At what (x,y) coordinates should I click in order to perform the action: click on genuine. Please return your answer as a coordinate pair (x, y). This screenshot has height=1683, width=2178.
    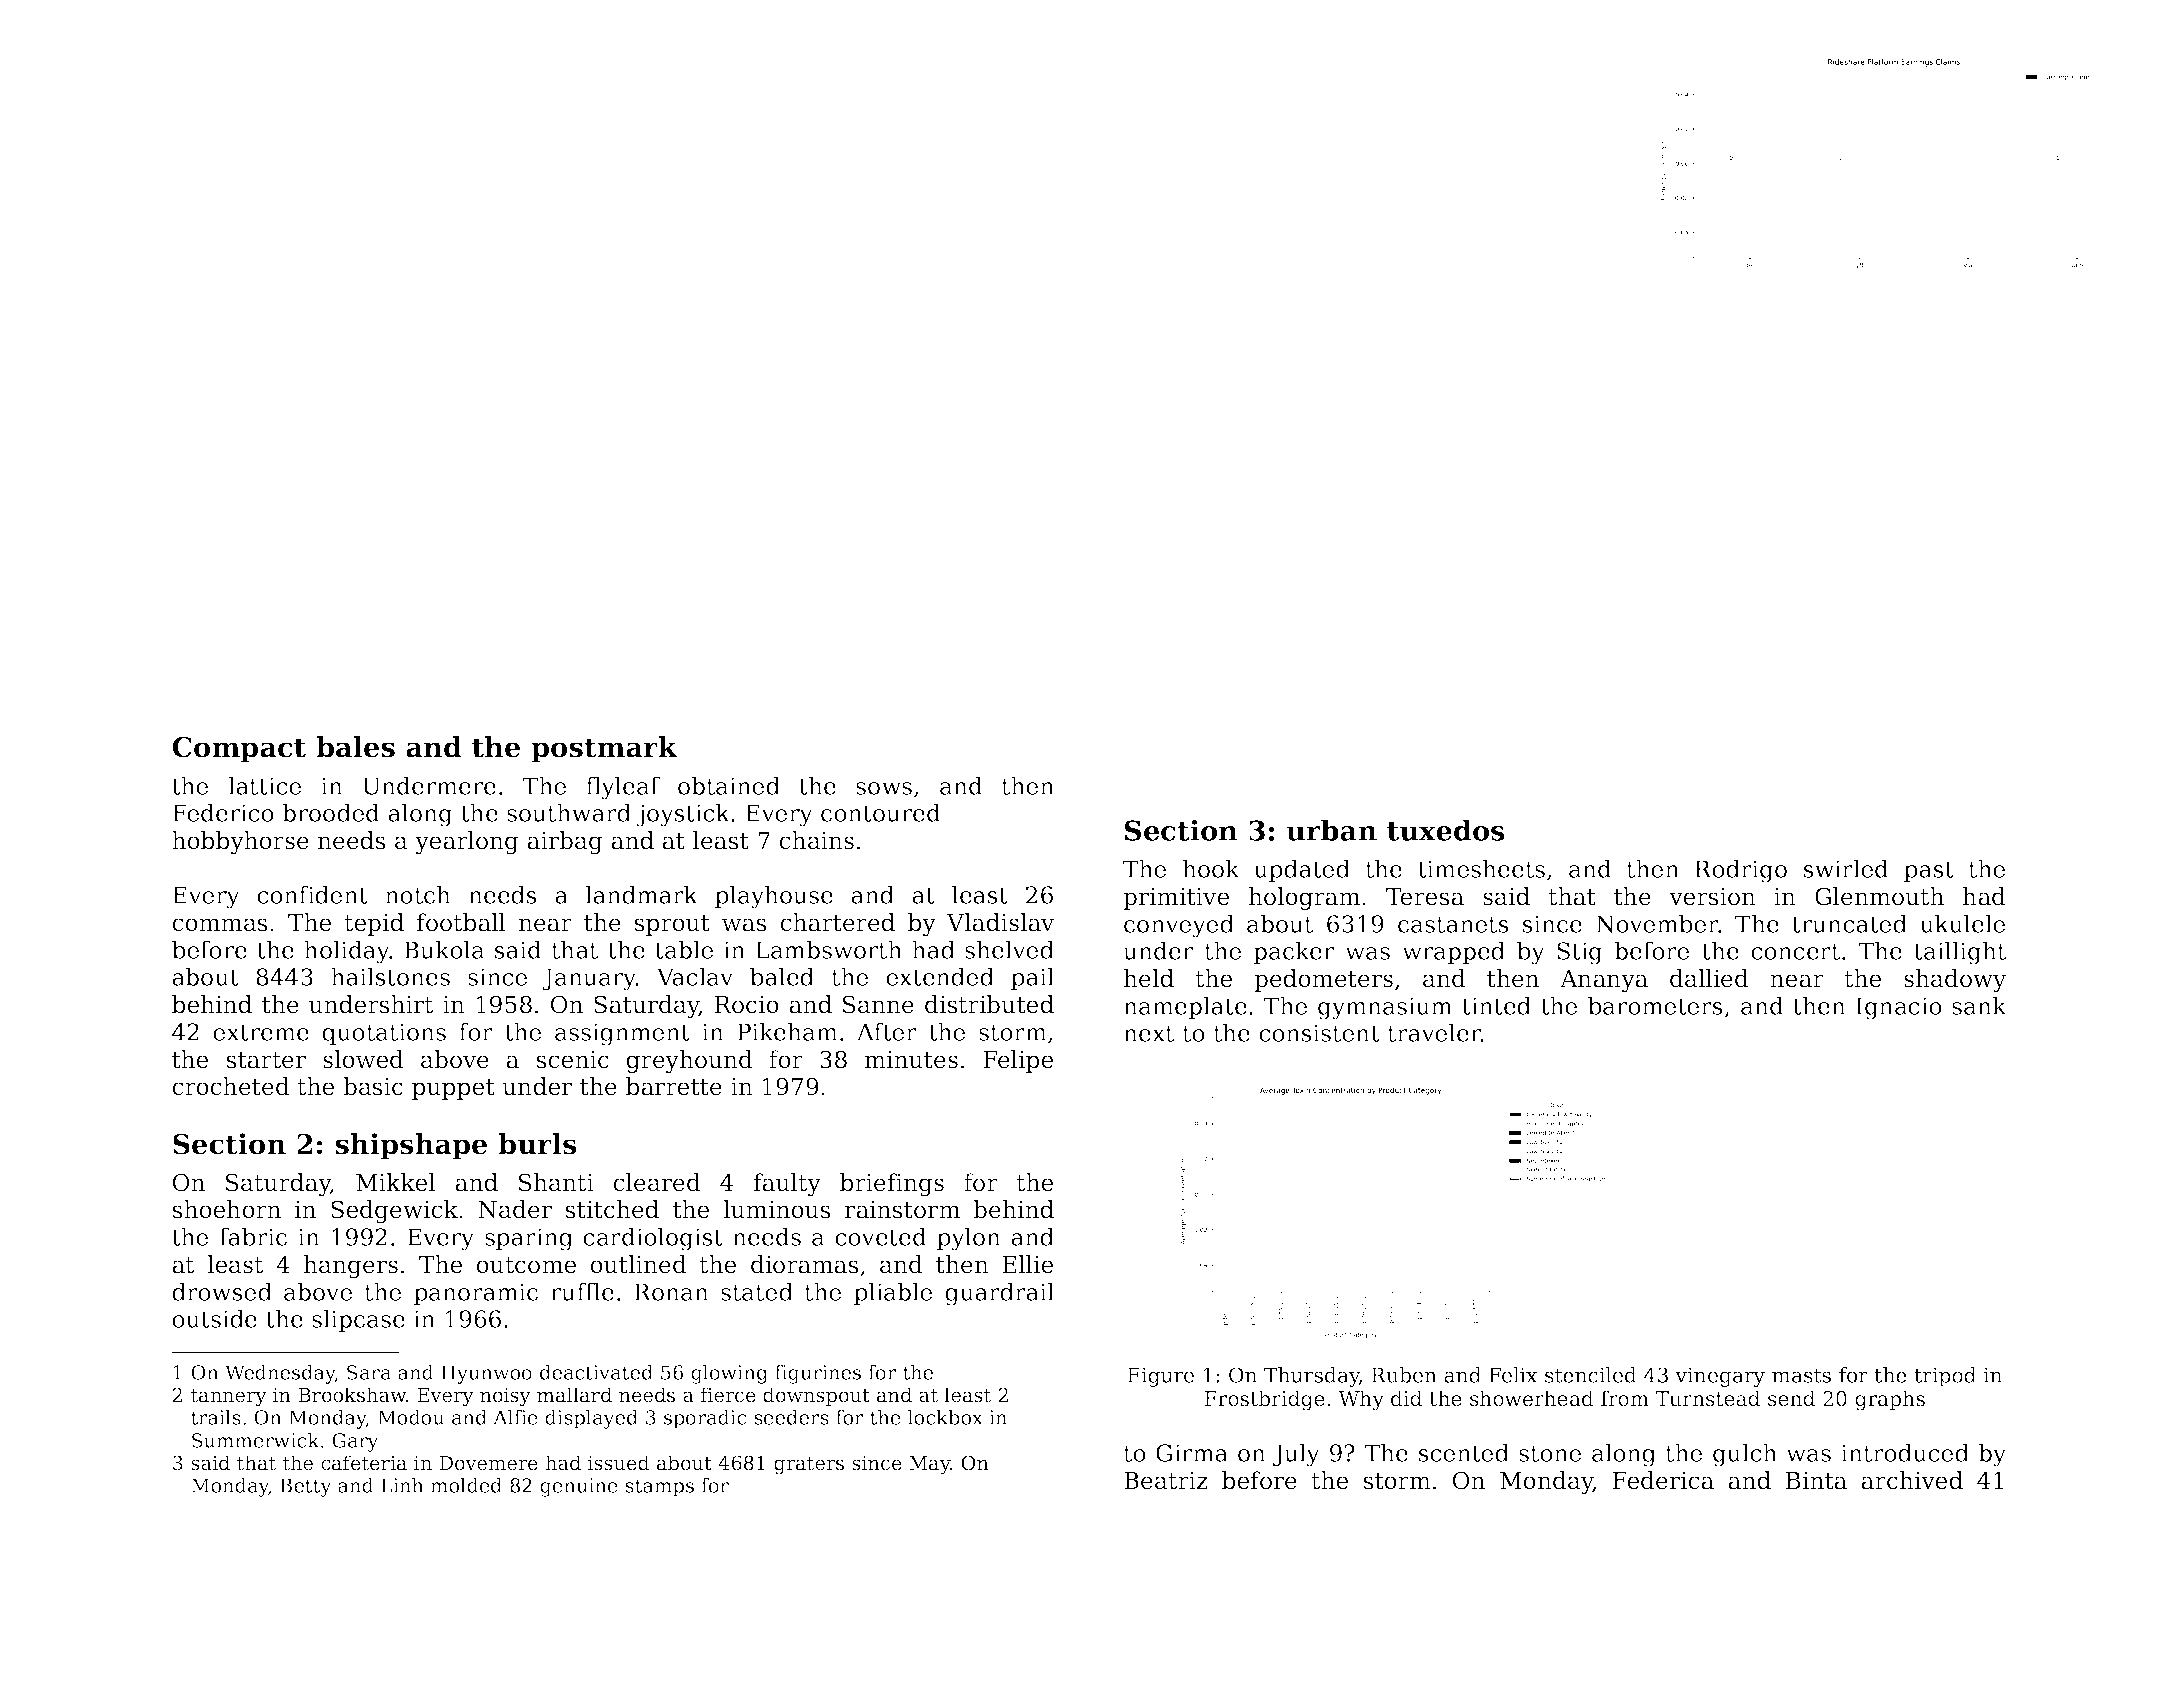
    Looking at the image, I should click on (579, 1487).
